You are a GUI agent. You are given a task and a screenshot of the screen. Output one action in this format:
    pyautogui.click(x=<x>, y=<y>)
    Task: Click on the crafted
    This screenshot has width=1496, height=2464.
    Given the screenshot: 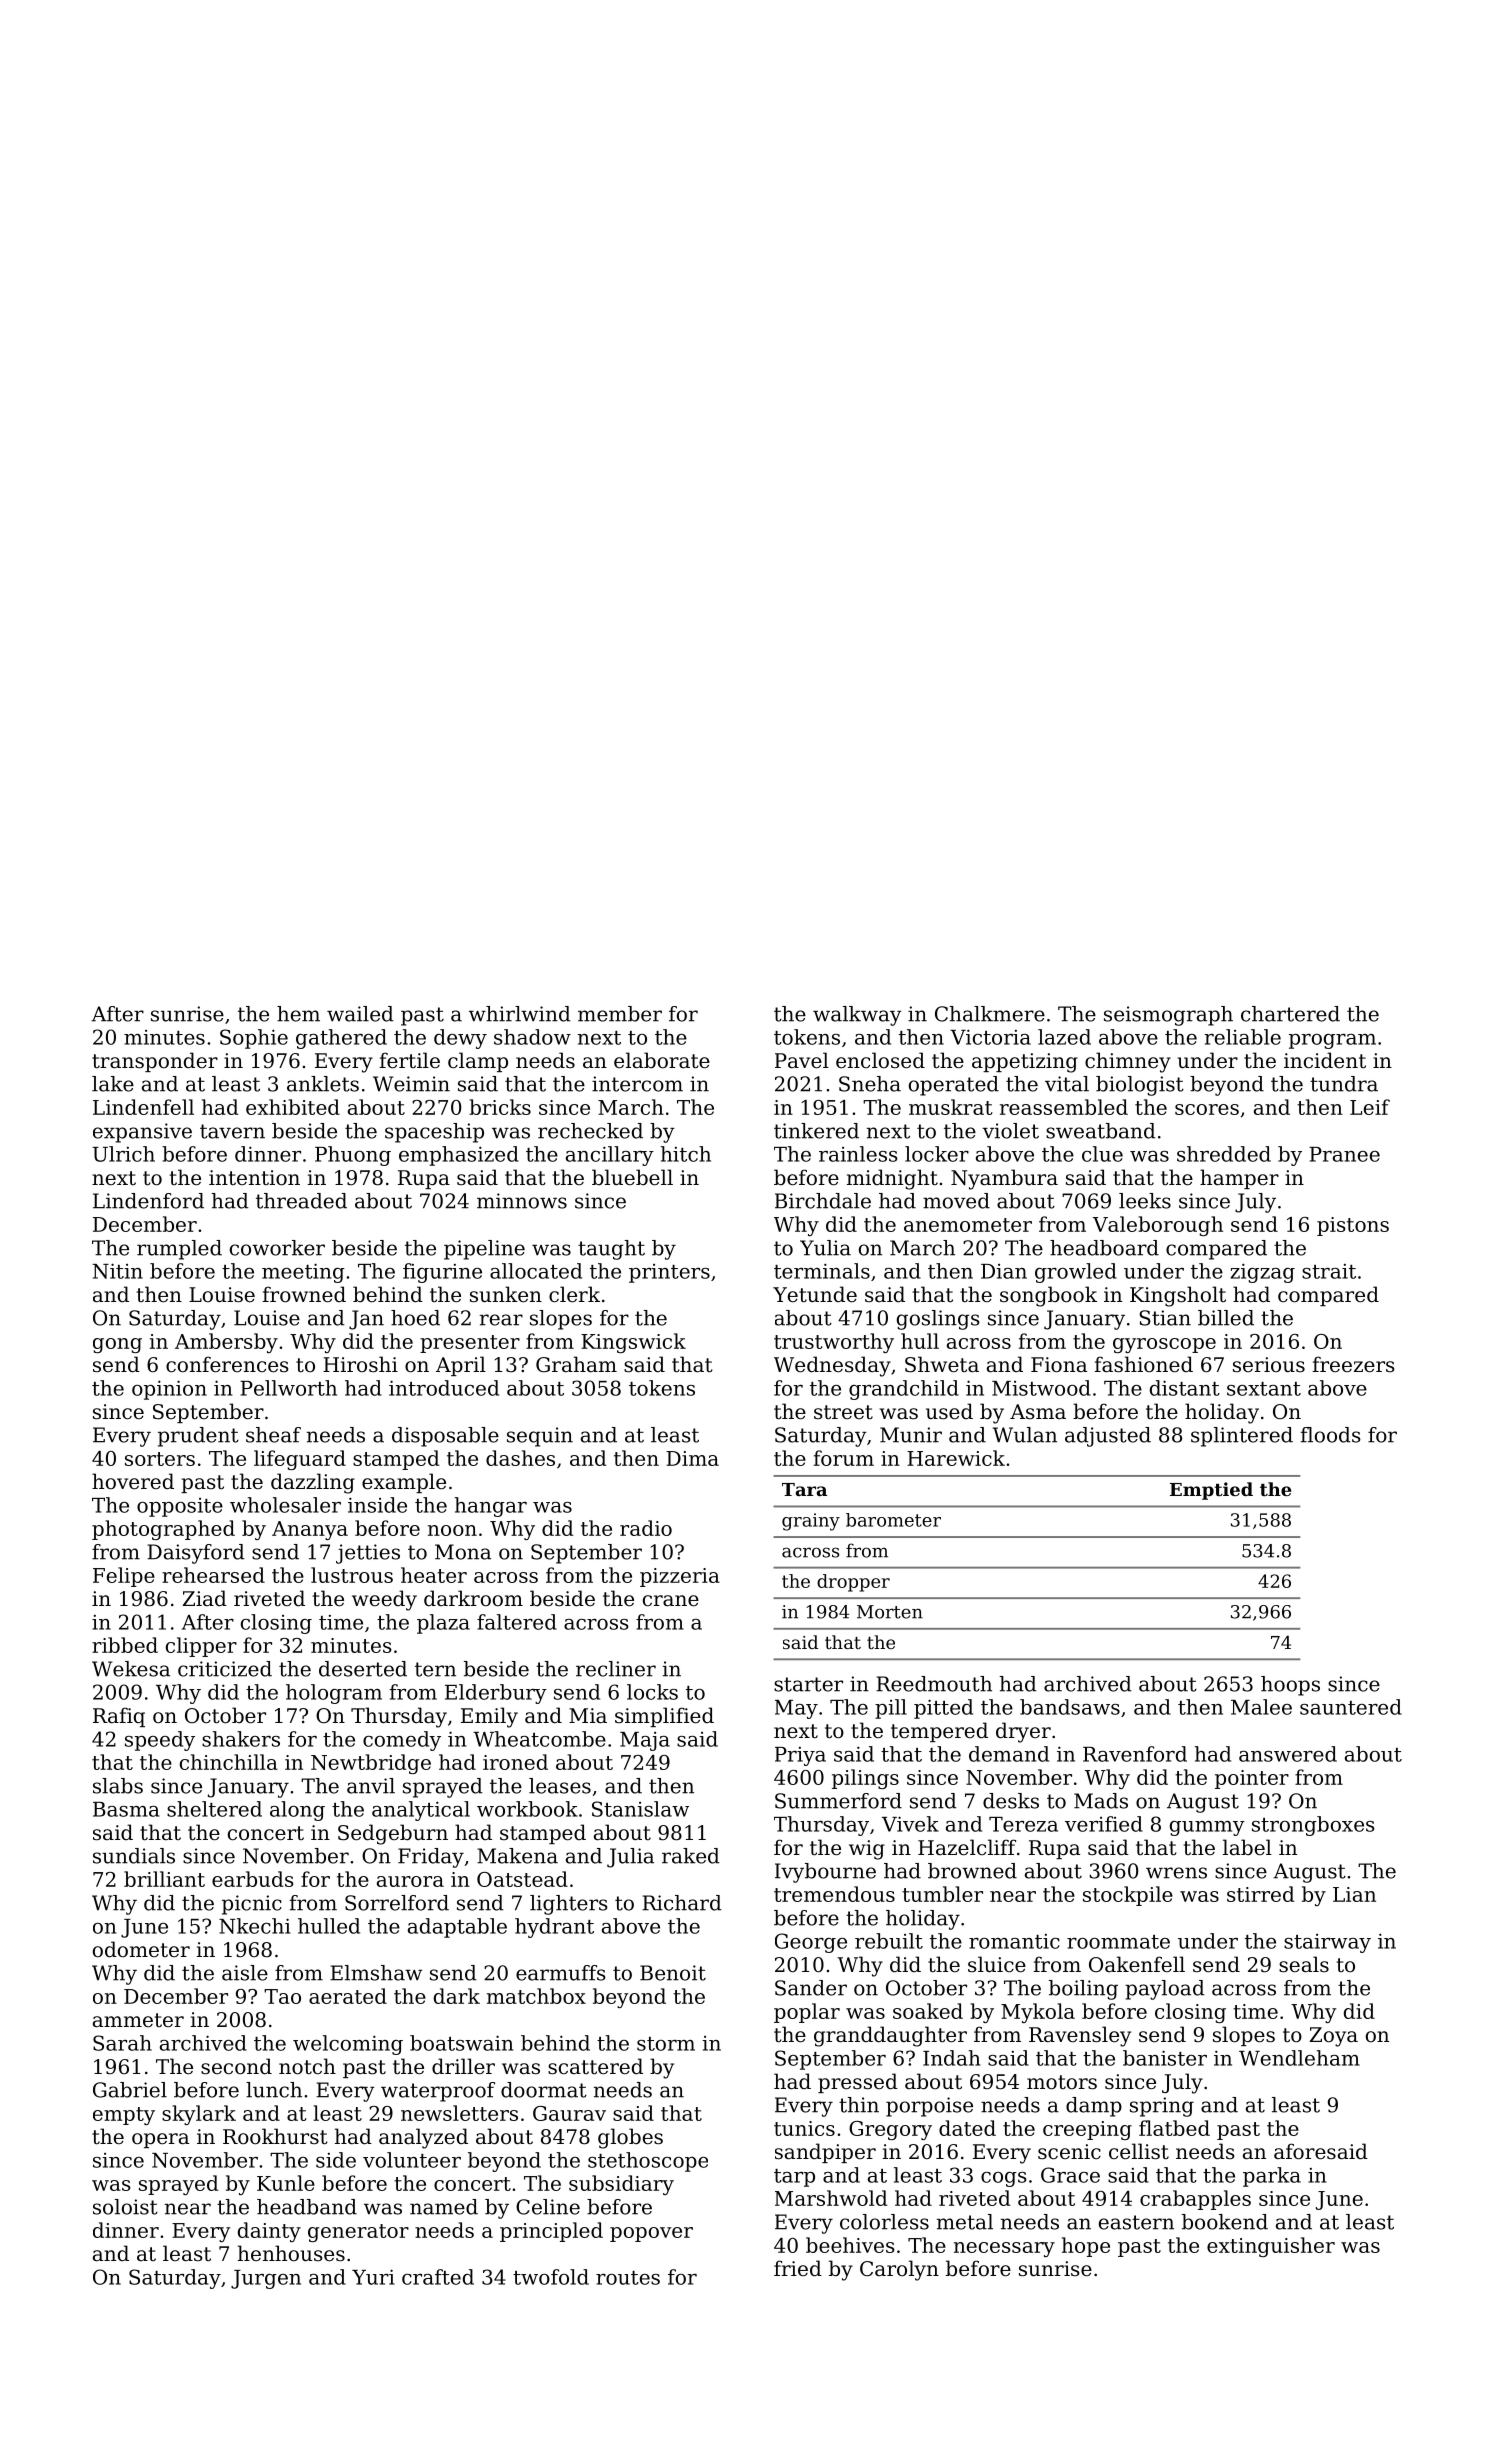 What is the action you would take?
    pyautogui.click(x=438, y=2277)
